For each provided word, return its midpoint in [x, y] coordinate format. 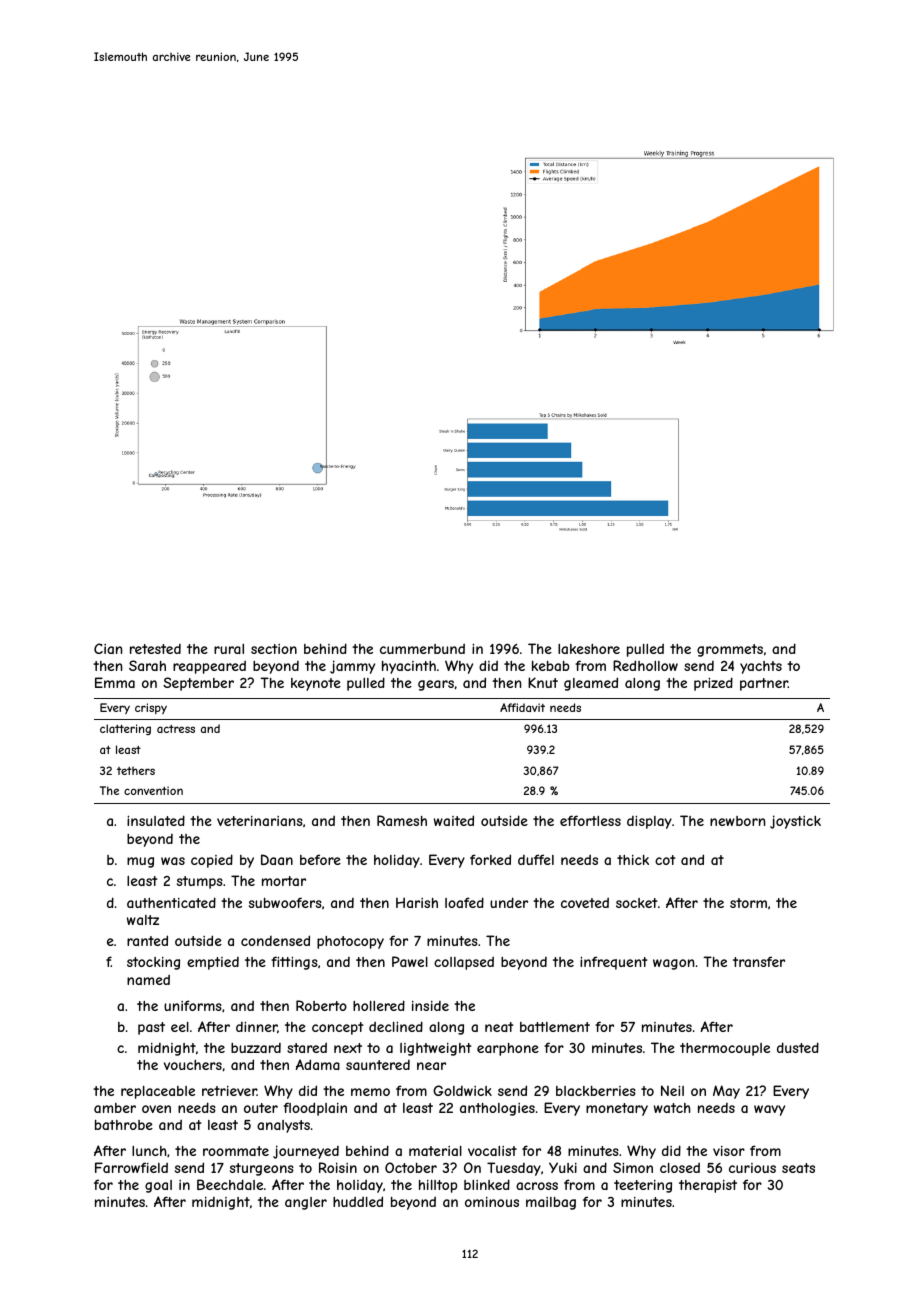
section [274, 649]
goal [158, 1186]
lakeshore [589, 649]
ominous [492, 1202]
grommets [730, 650]
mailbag [551, 1203]
